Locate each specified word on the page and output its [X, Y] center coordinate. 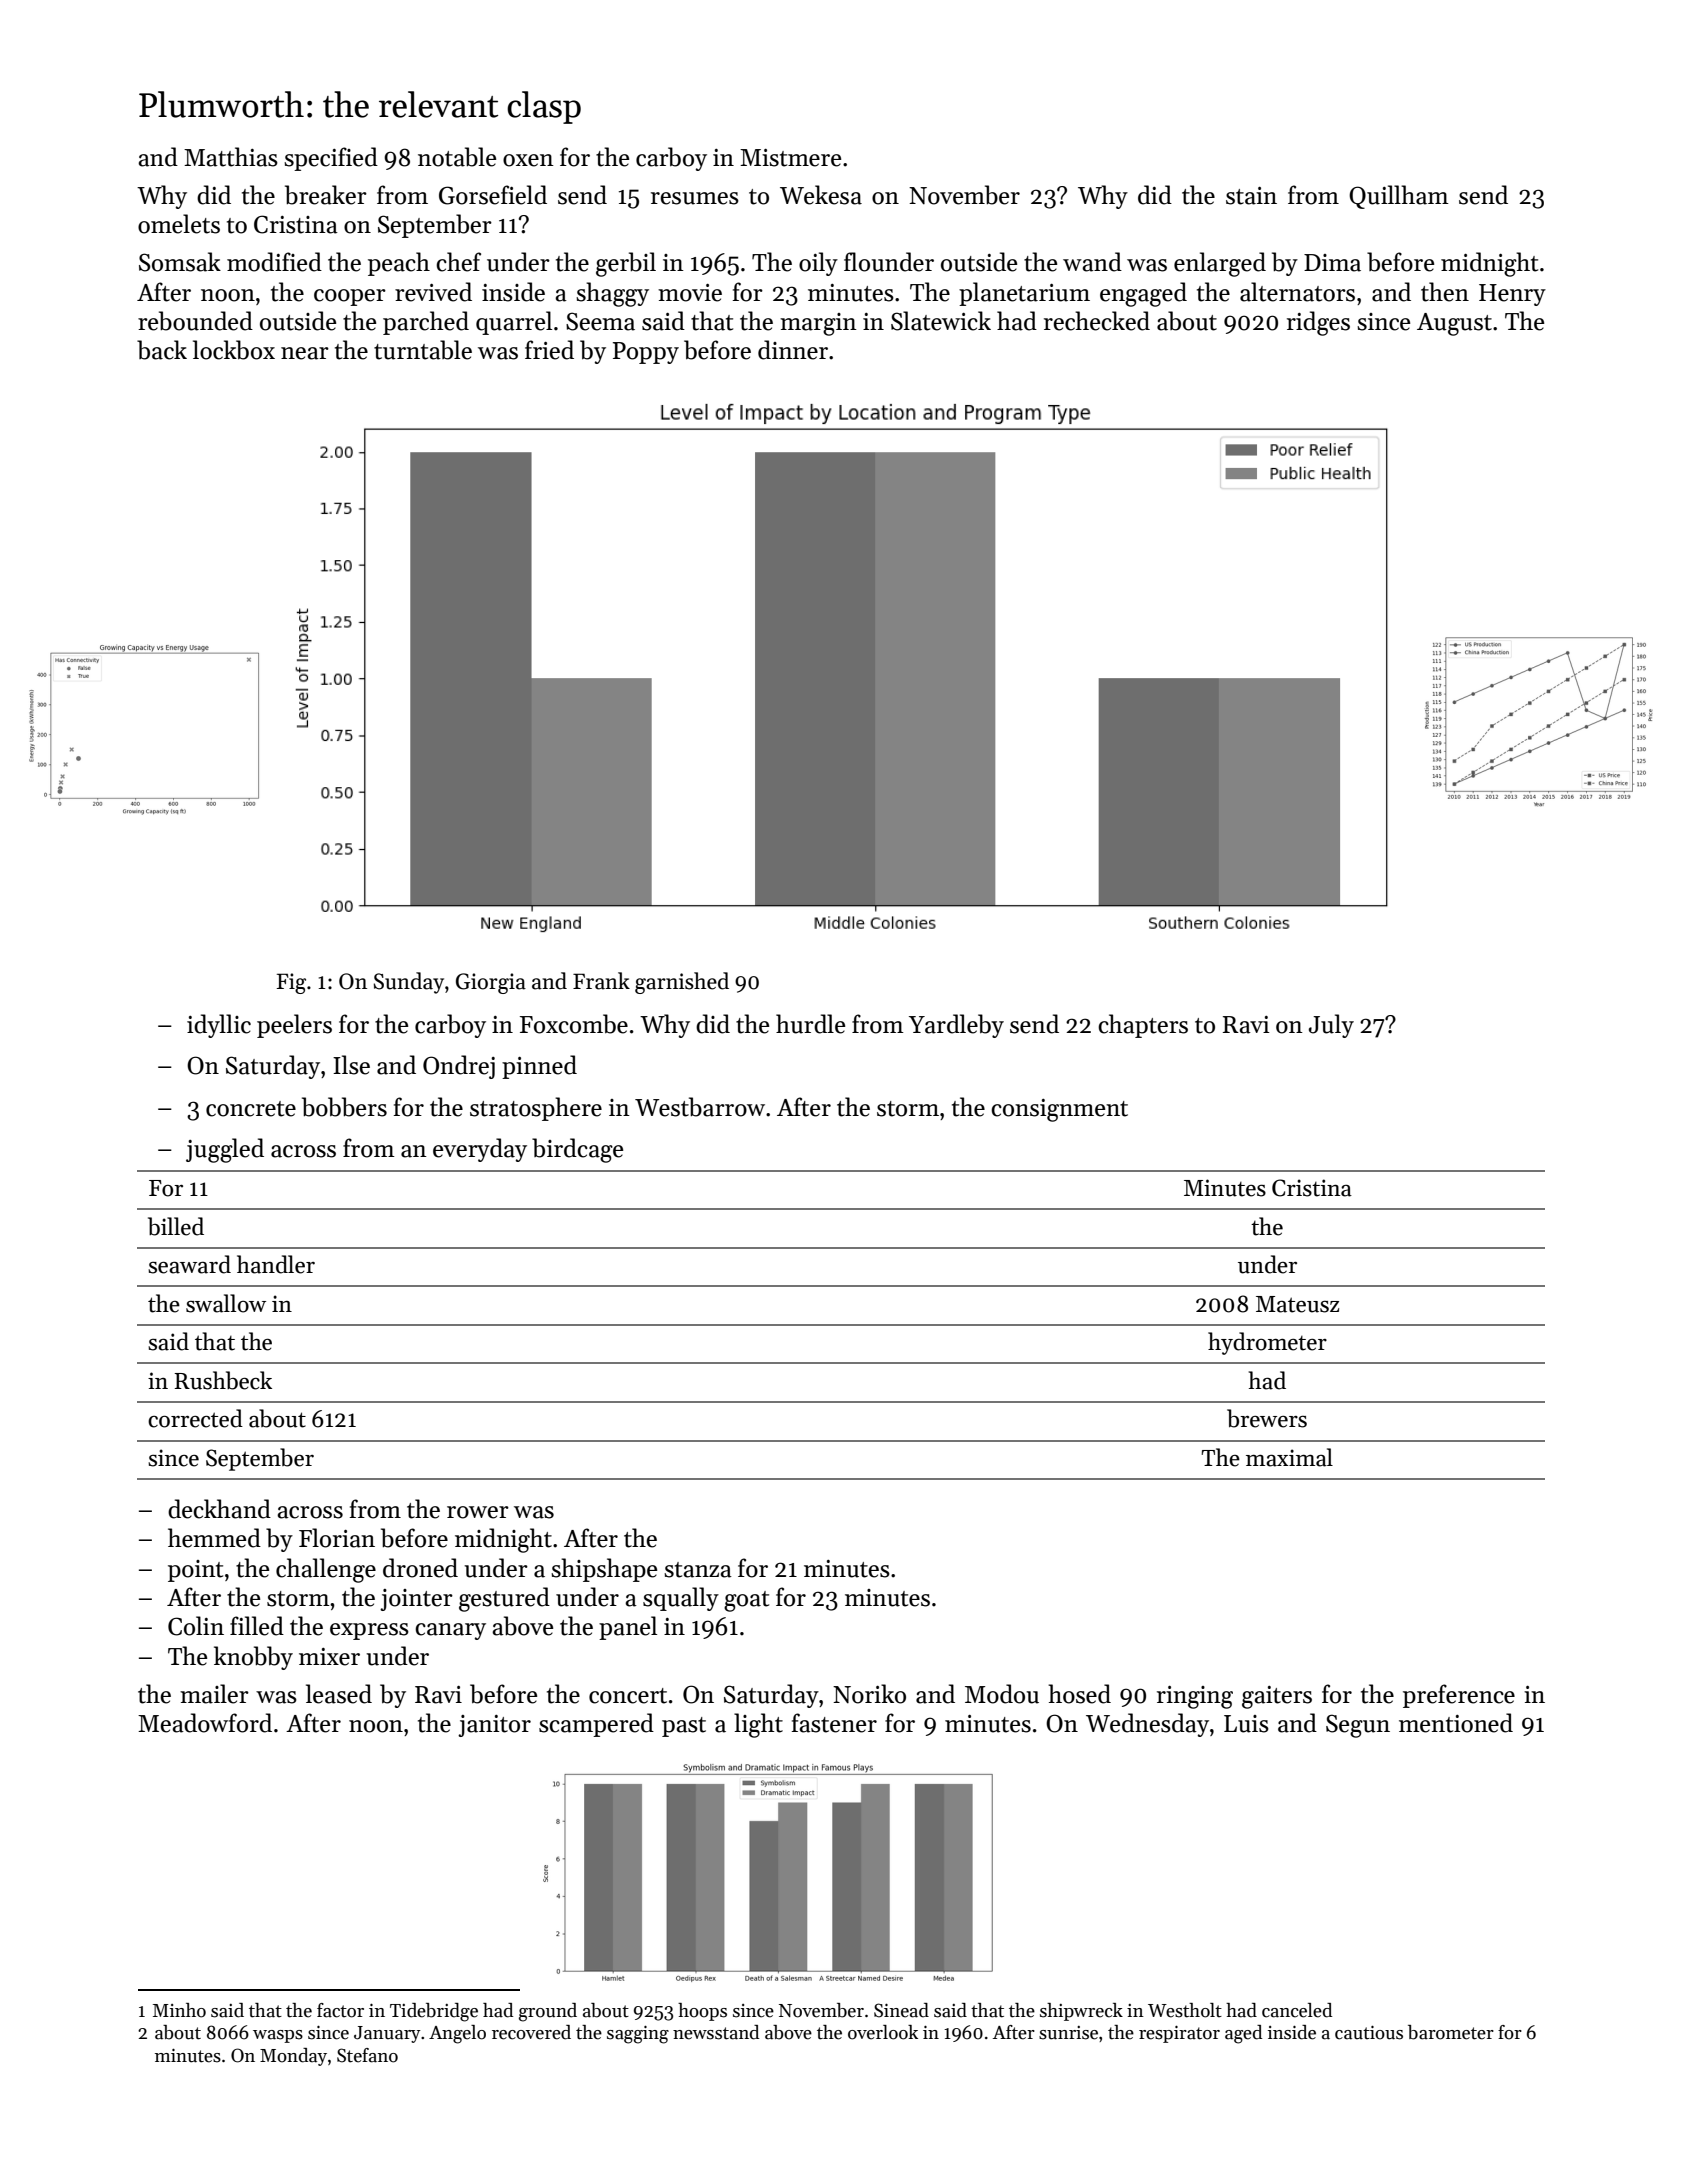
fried [549, 350]
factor [340, 2010]
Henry [1512, 295]
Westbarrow [700, 1107]
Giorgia [491, 983]
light [758, 1725]
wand [1092, 262]
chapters [1143, 1026]
